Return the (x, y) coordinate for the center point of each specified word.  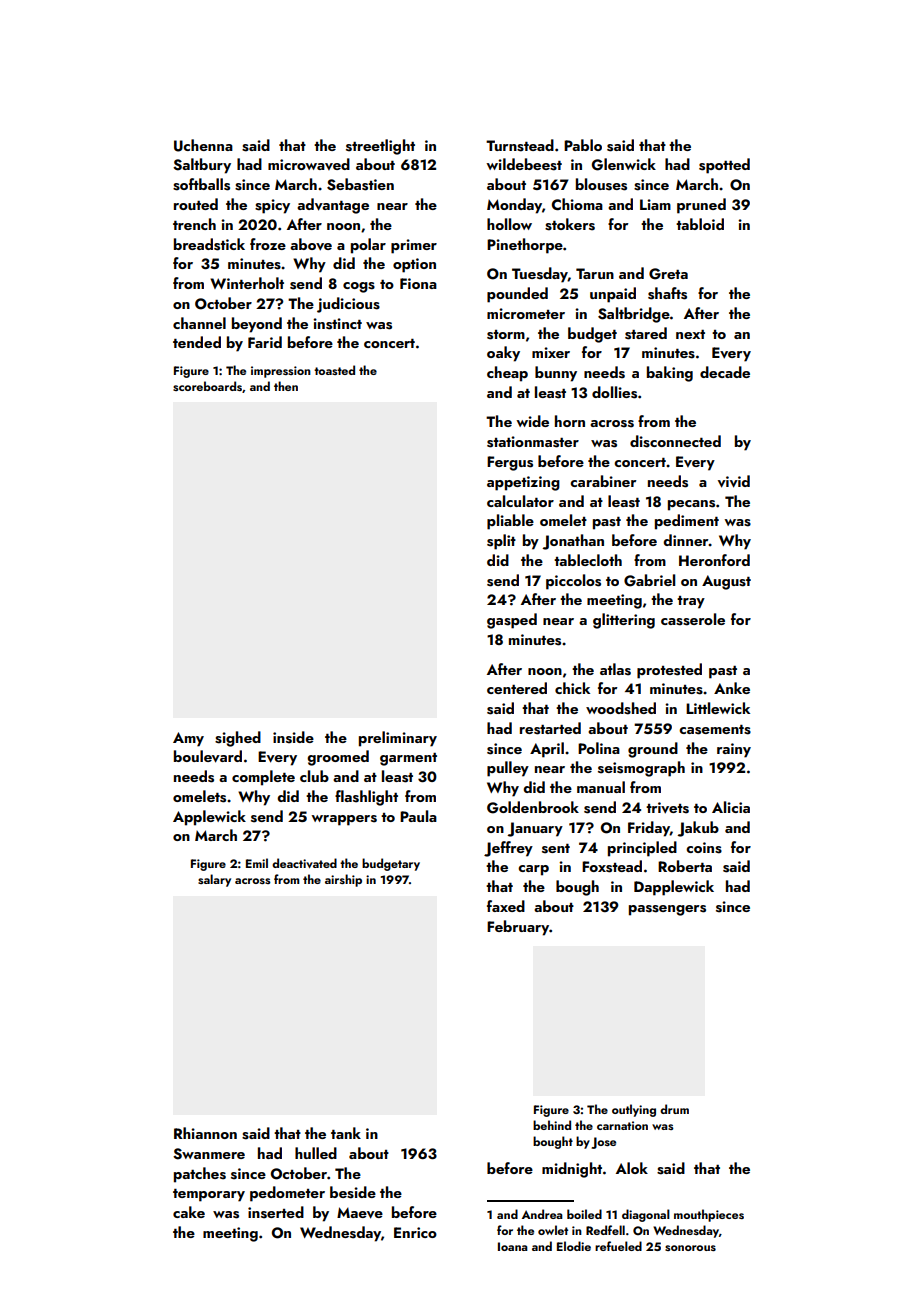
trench (194, 224)
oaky (503, 354)
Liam (655, 204)
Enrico (415, 1232)
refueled (618, 1246)
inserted (276, 1212)
